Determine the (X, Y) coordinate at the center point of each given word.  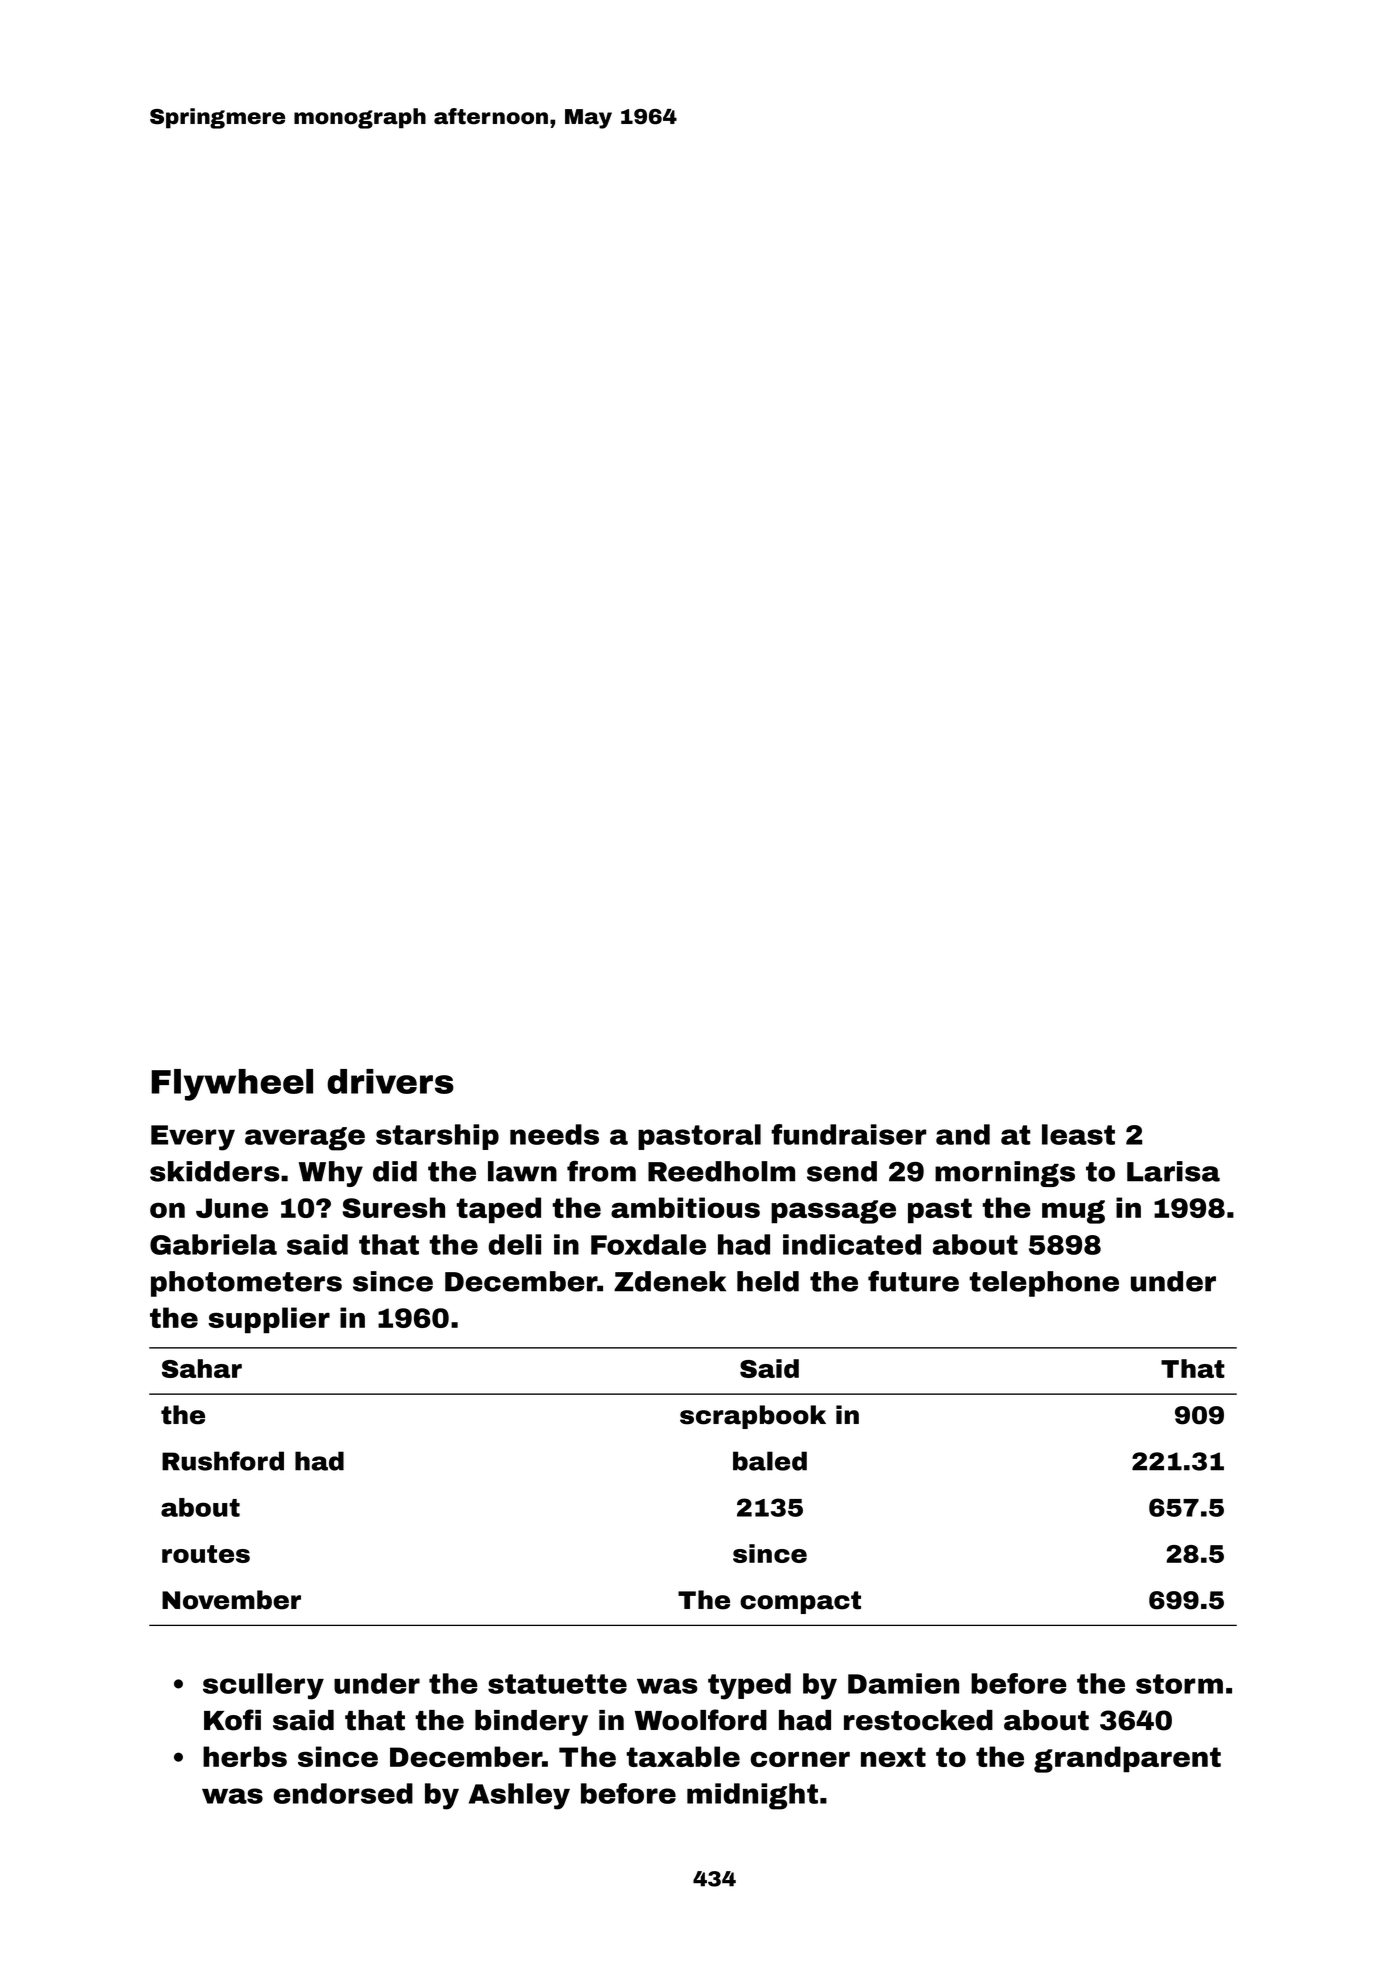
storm (1179, 1684)
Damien (903, 1683)
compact (800, 1602)
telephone (1044, 1284)
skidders (215, 1171)
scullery (263, 1686)
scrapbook (753, 1417)
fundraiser (849, 1134)
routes (206, 1554)
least (1078, 1134)
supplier (269, 1320)
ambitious (685, 1207)
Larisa (1173, 1171)
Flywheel (232, 1085)
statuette (557, 1684)
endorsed (343, 1793)
